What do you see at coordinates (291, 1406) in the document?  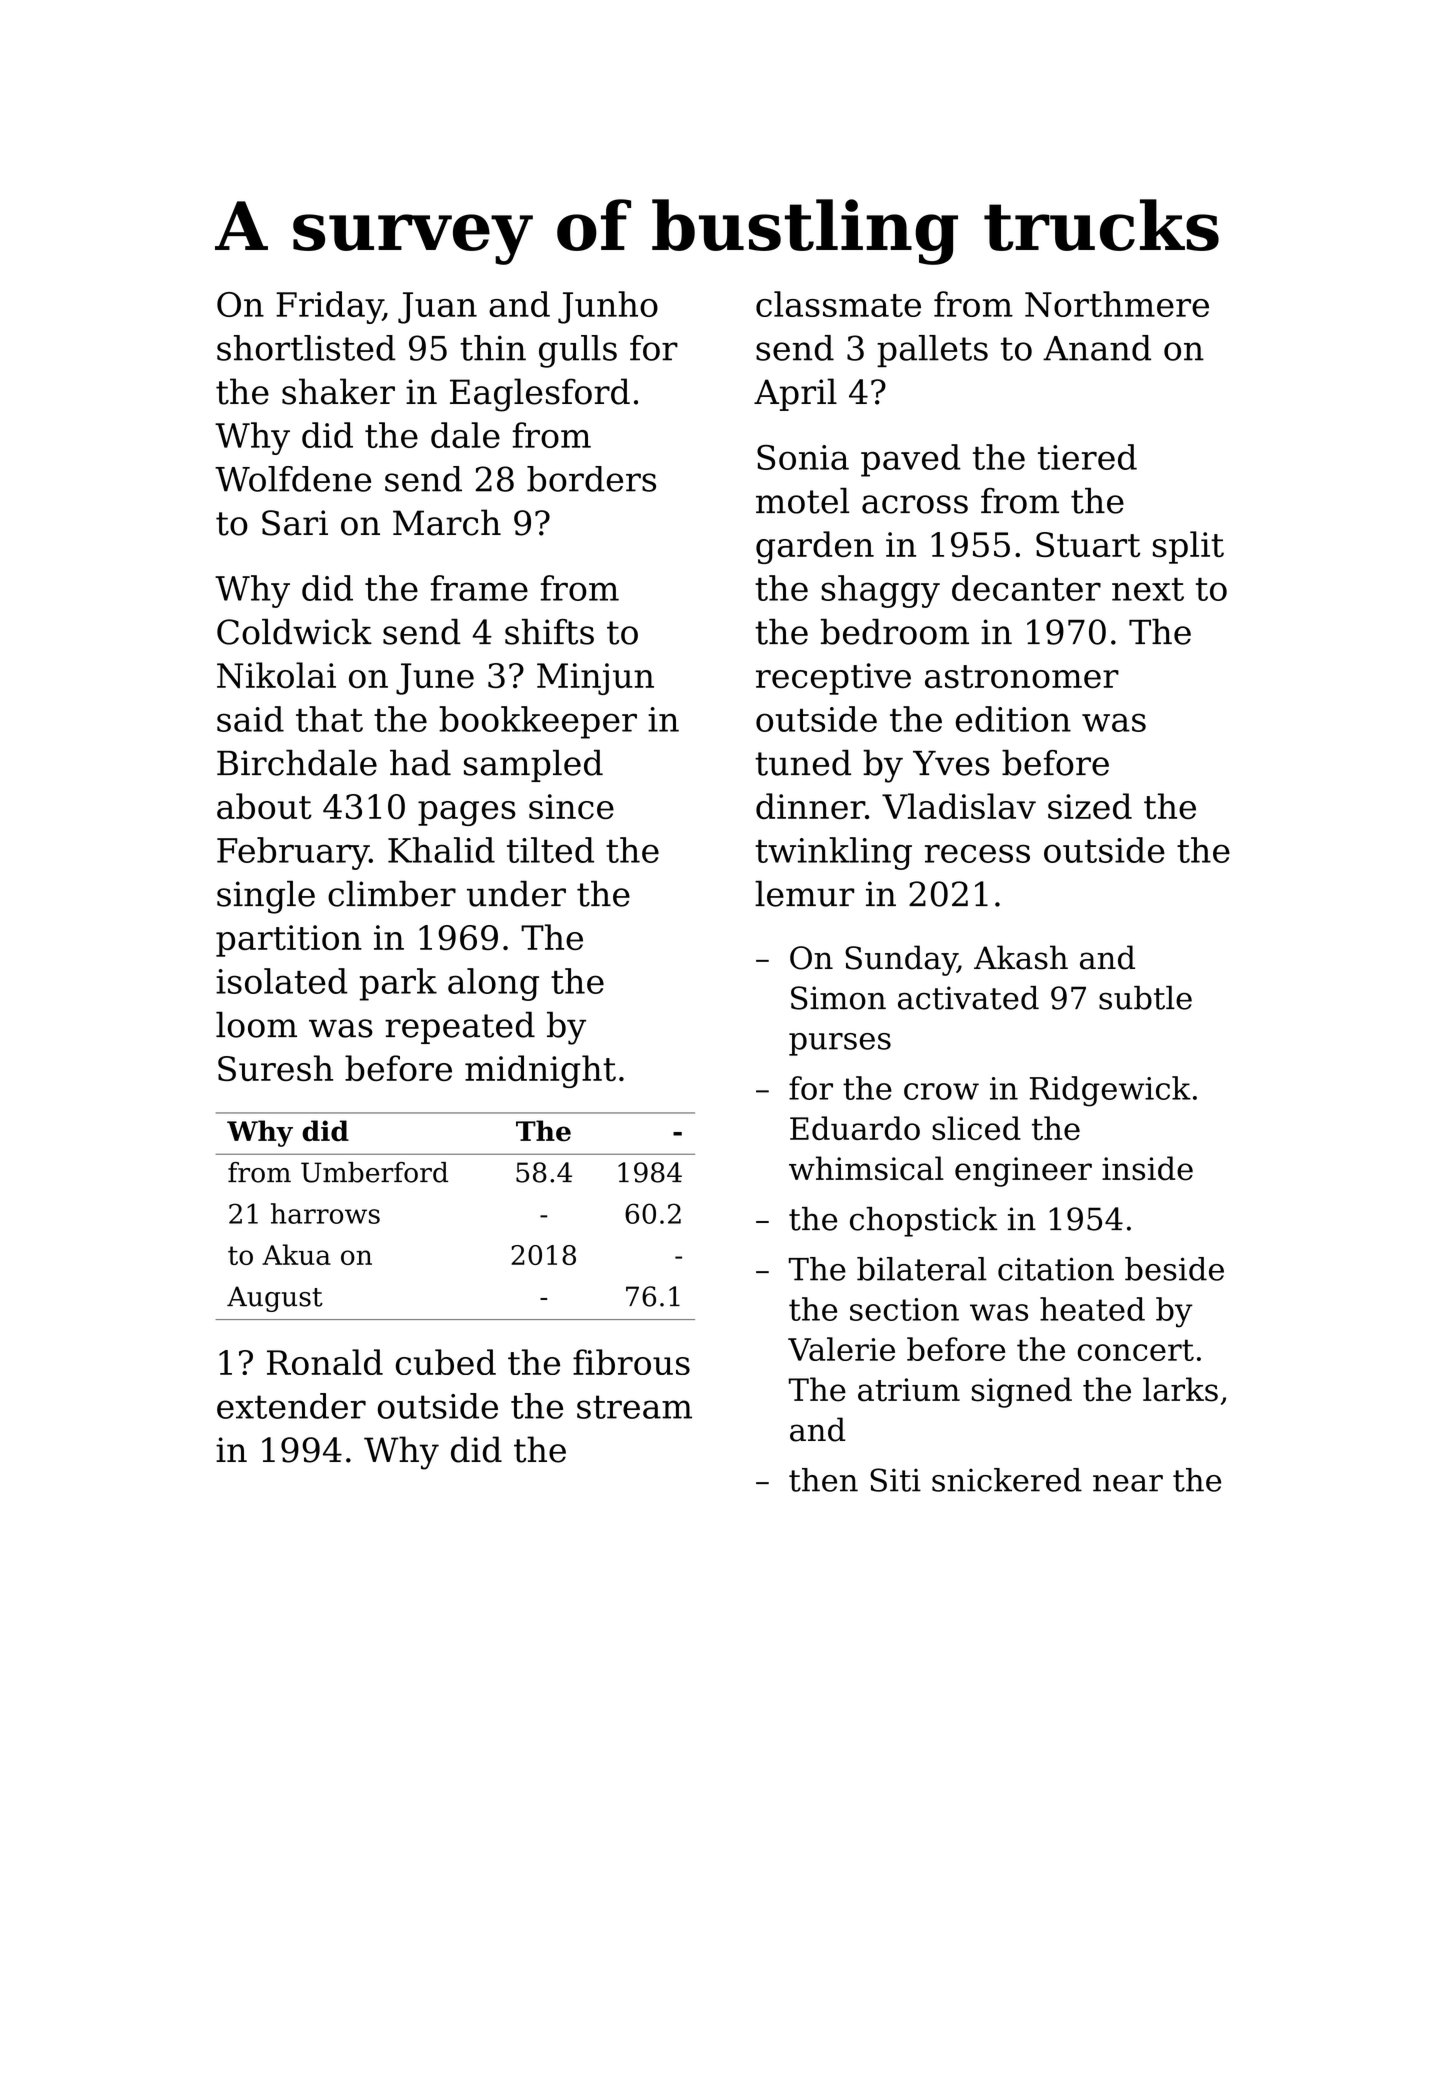 I see `extender` at bounding box center [291, 1406].
